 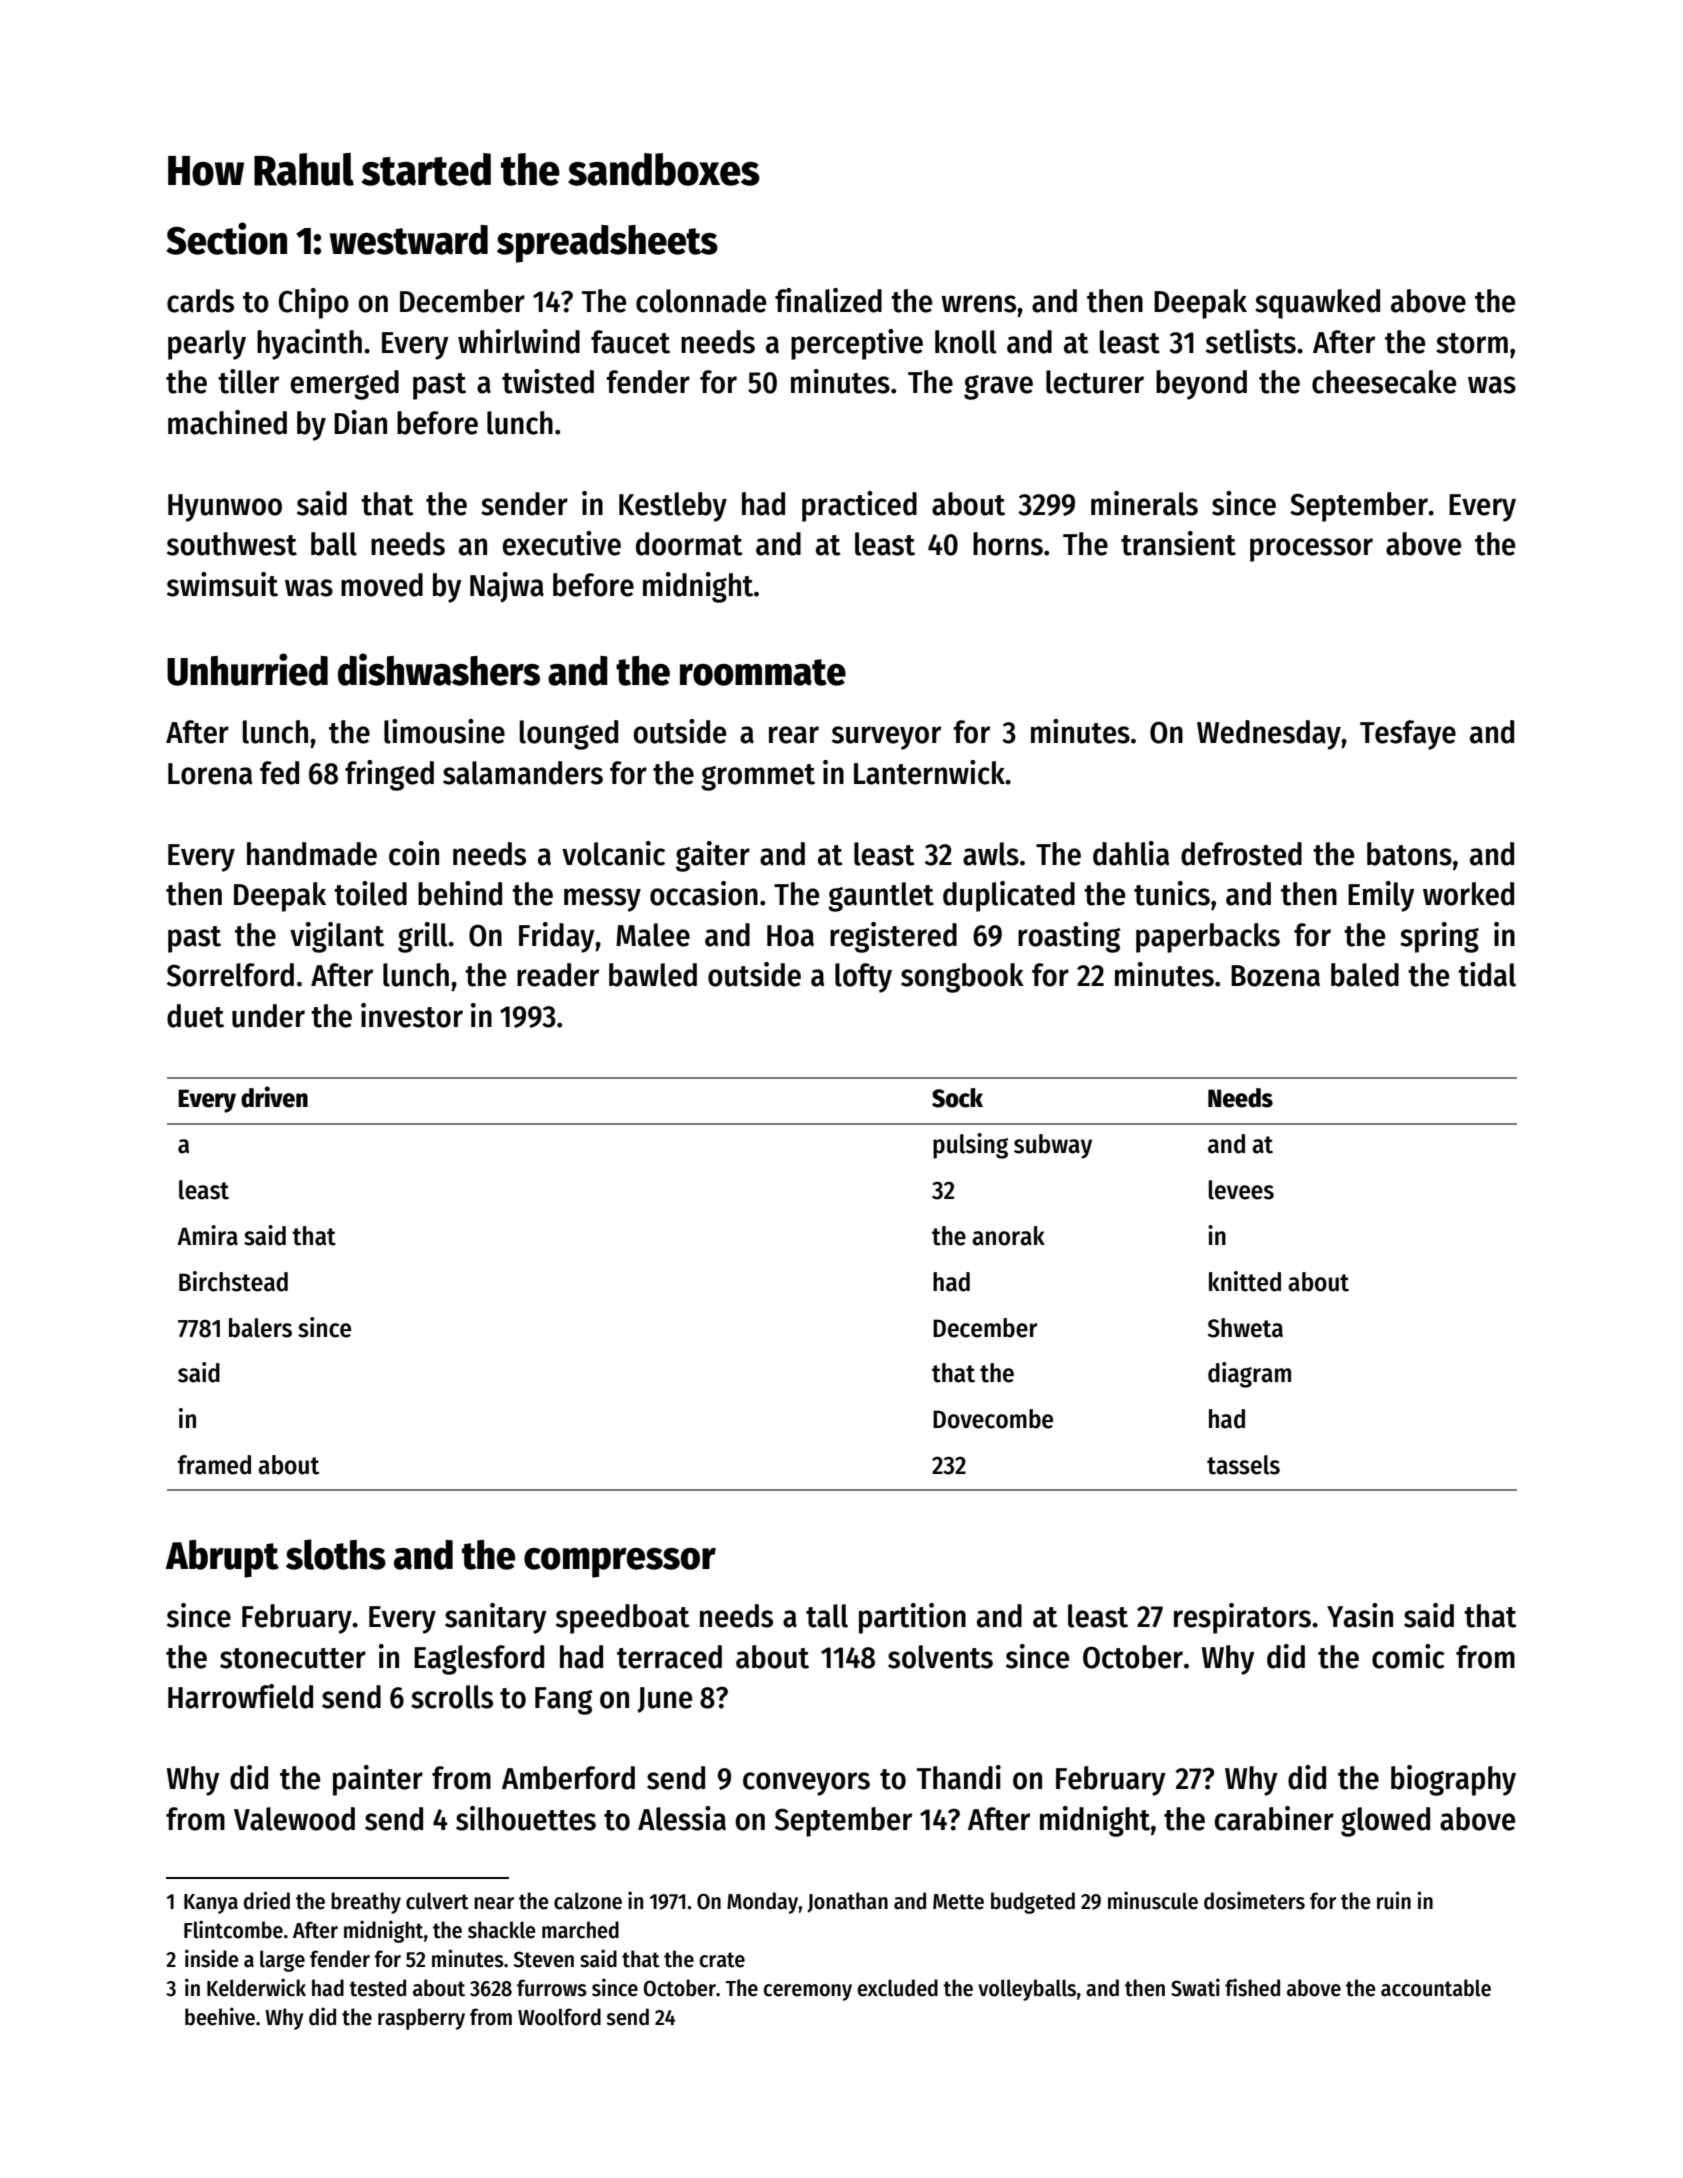 I want to click on framed, so click(x=214, y=1465).
